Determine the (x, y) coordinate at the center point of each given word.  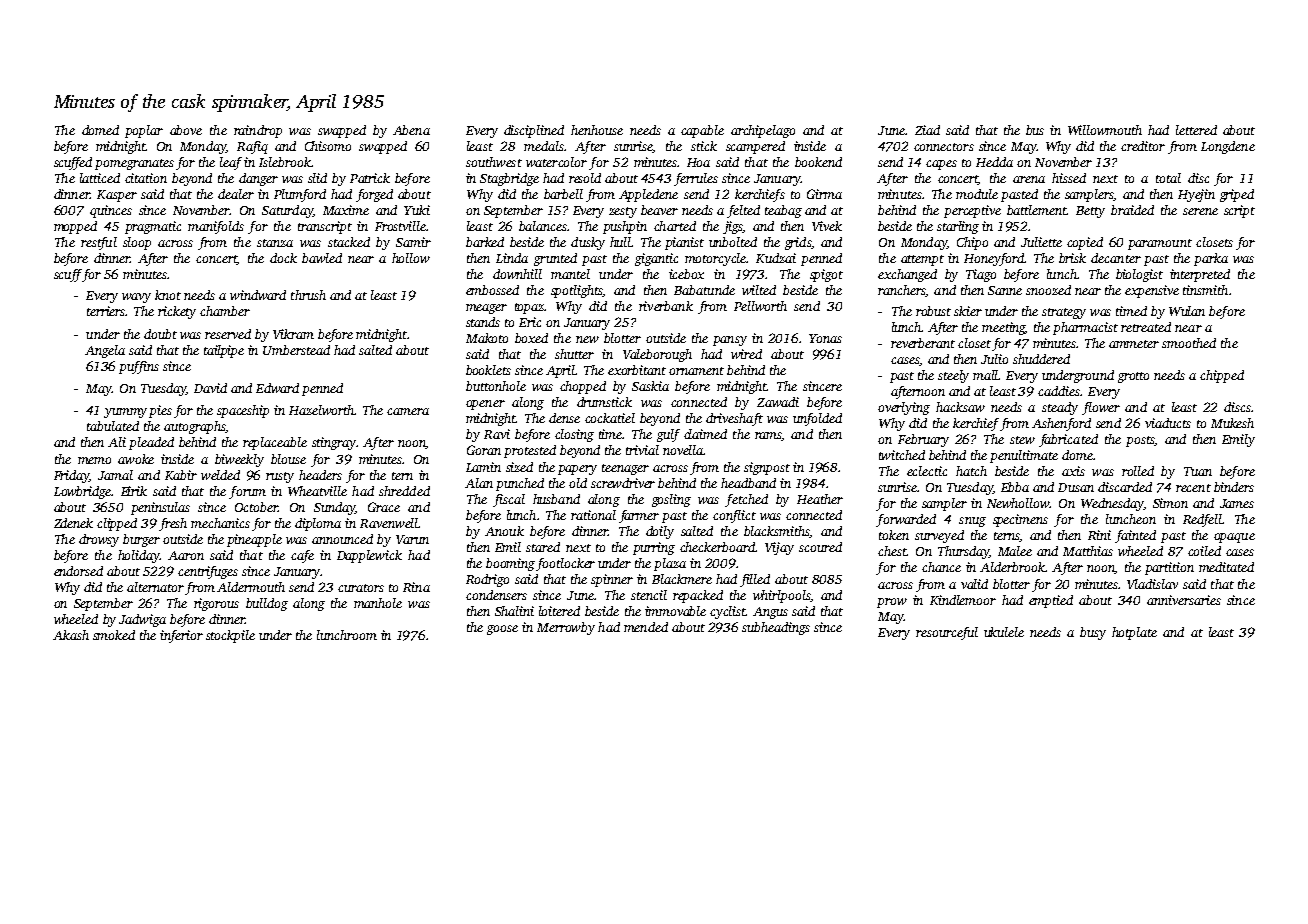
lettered (1196, 130)
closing (574, 435)
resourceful (947, 633)
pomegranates (134, 164)
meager (486, 309)
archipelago (763, 131)
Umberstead (296, 350)
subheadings (776, 628)
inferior (181, 636)
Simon (1170, 503)
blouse (288, 459)
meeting (1004, 328)
